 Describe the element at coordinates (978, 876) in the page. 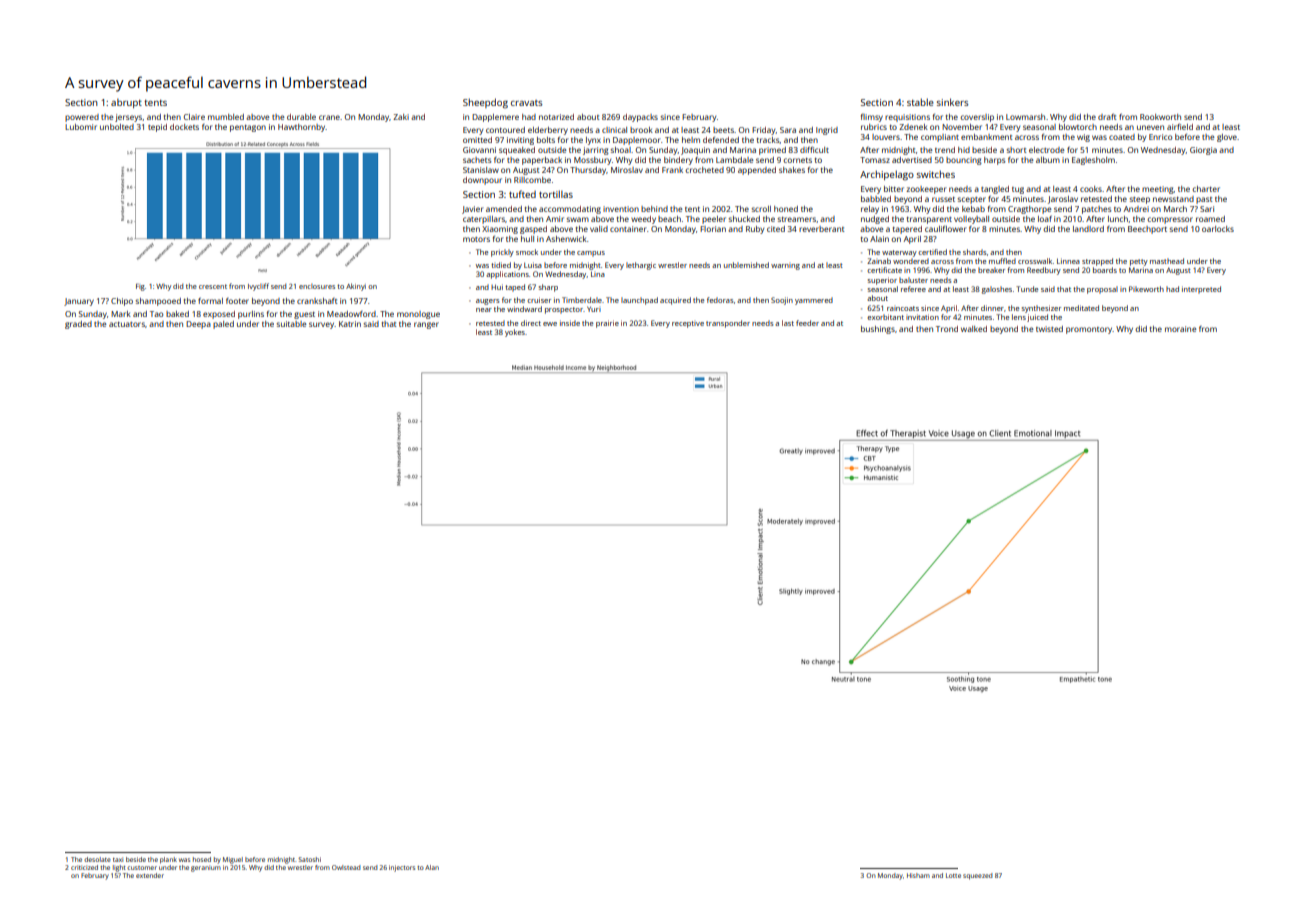

I see `squeezed` at that location.
